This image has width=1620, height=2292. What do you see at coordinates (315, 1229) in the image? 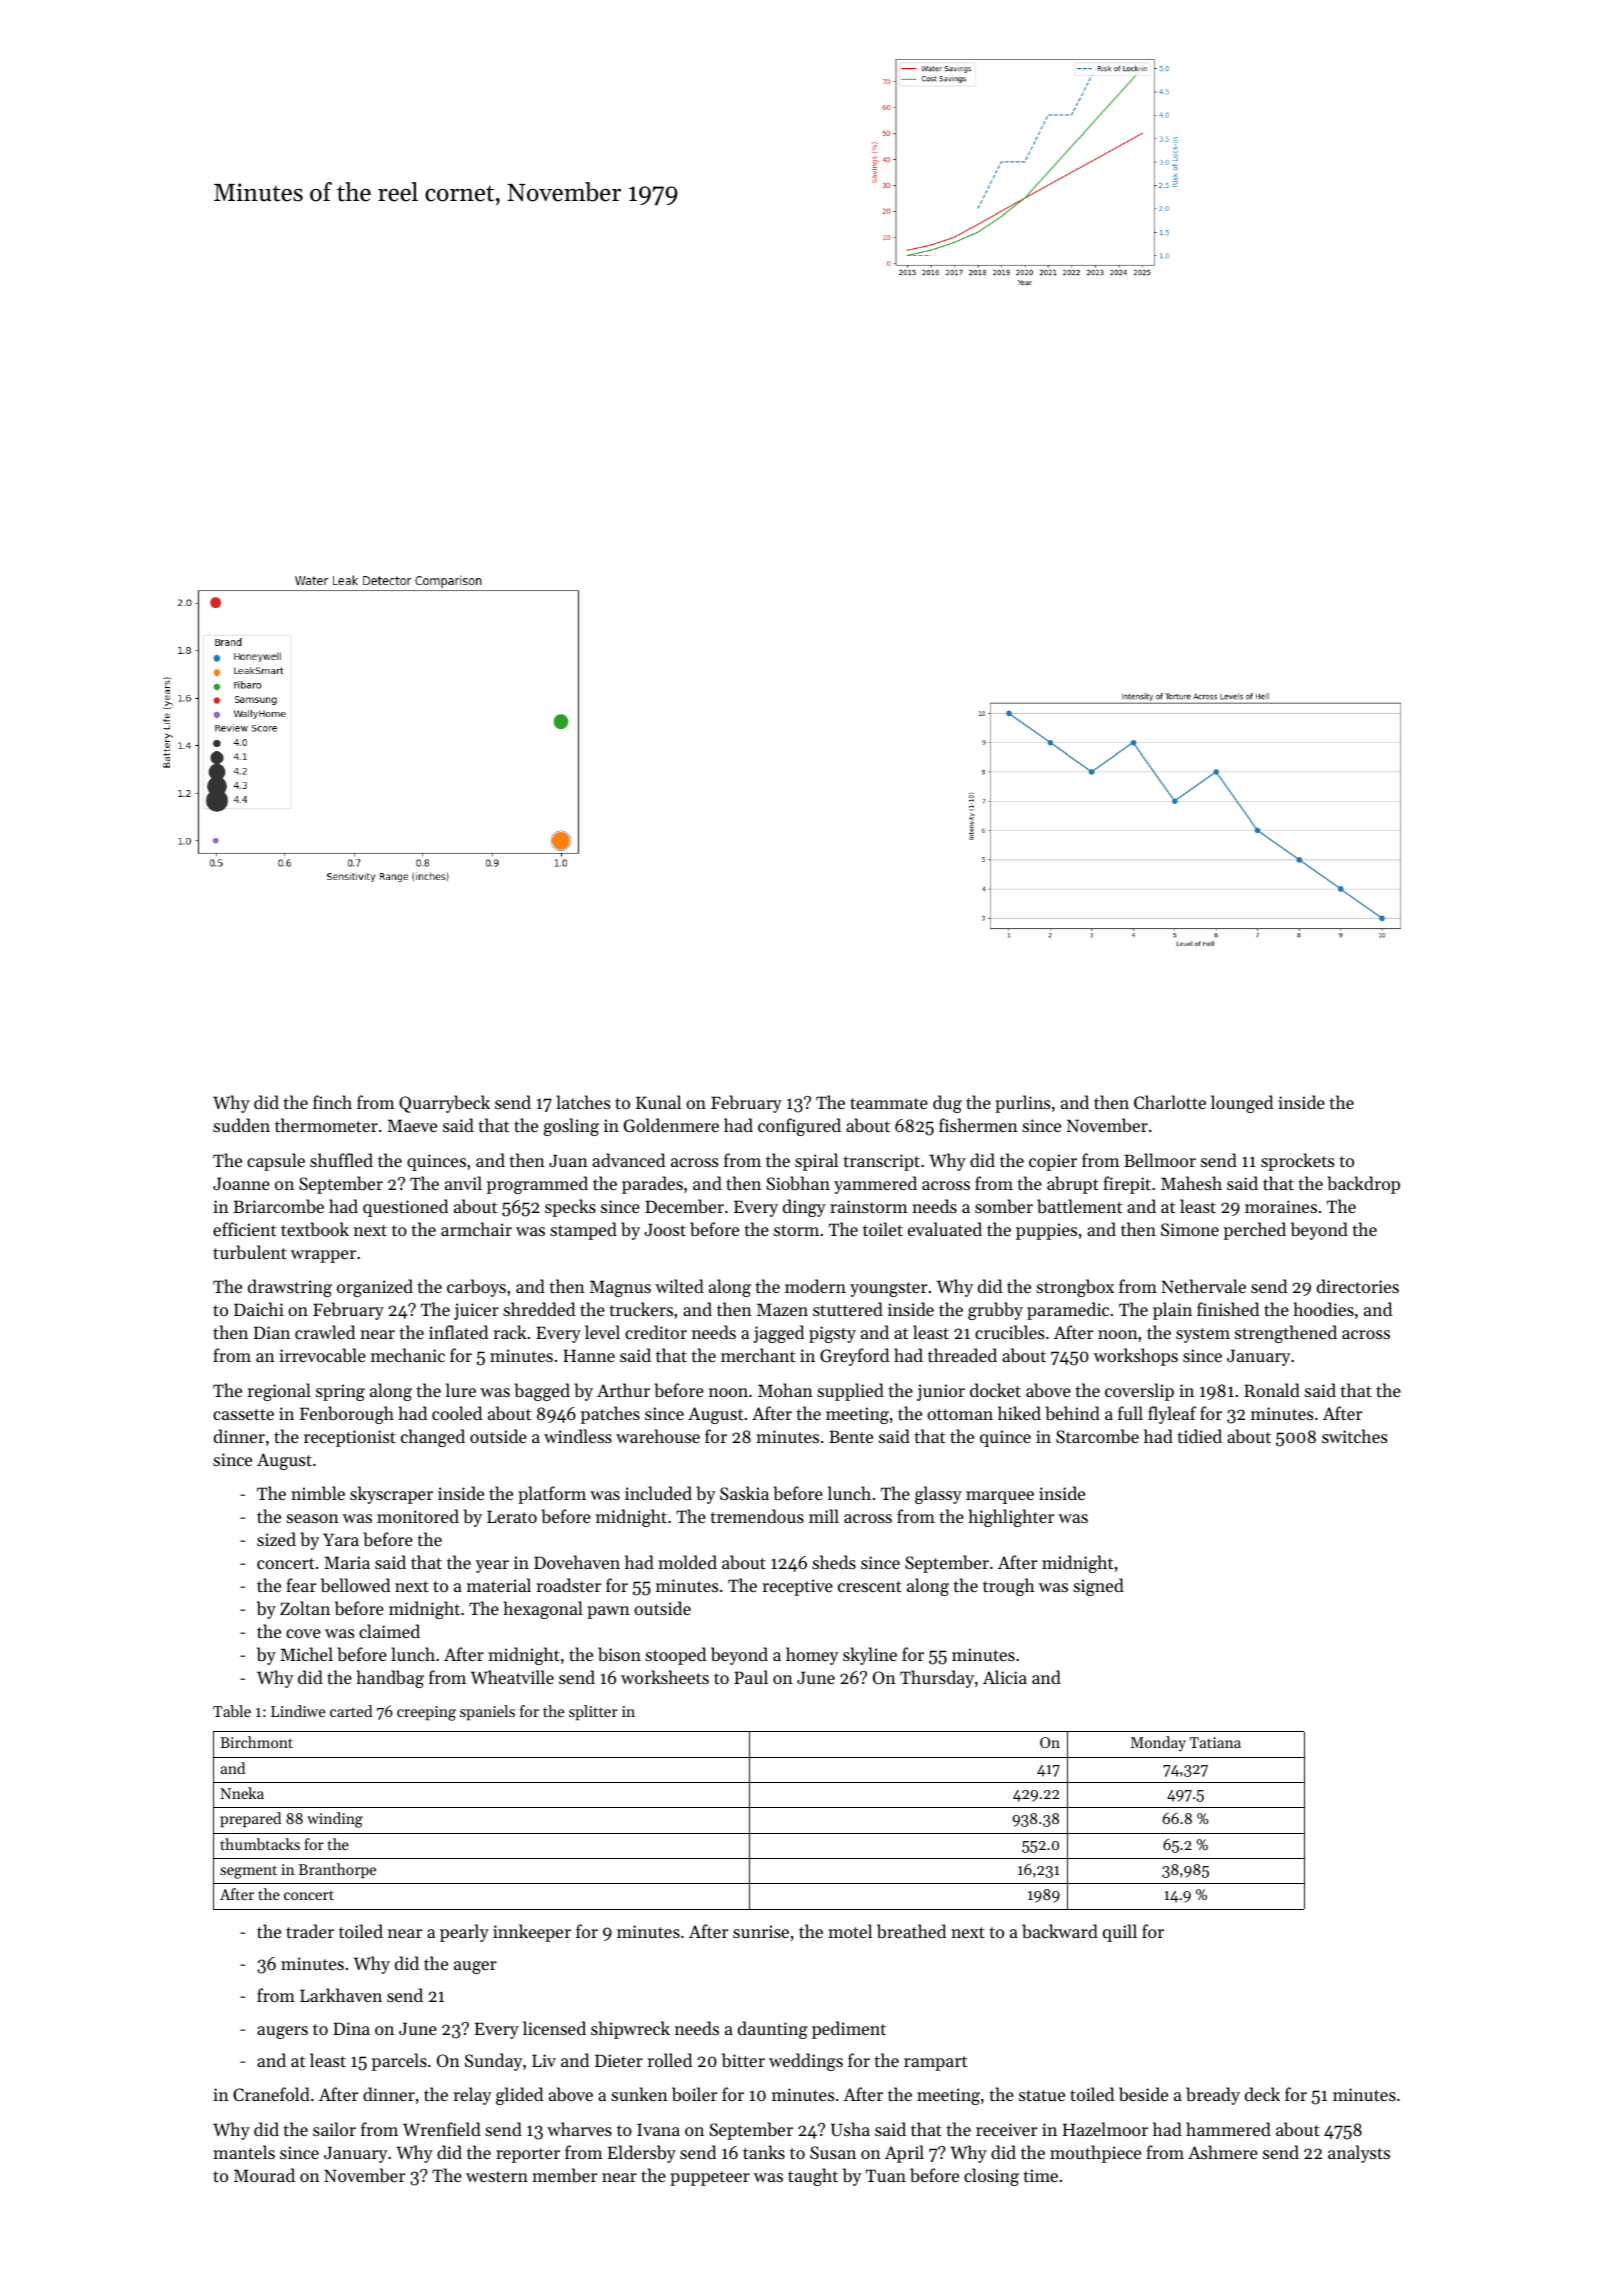
I see `textbook` at bounding box center [315, 1229].
